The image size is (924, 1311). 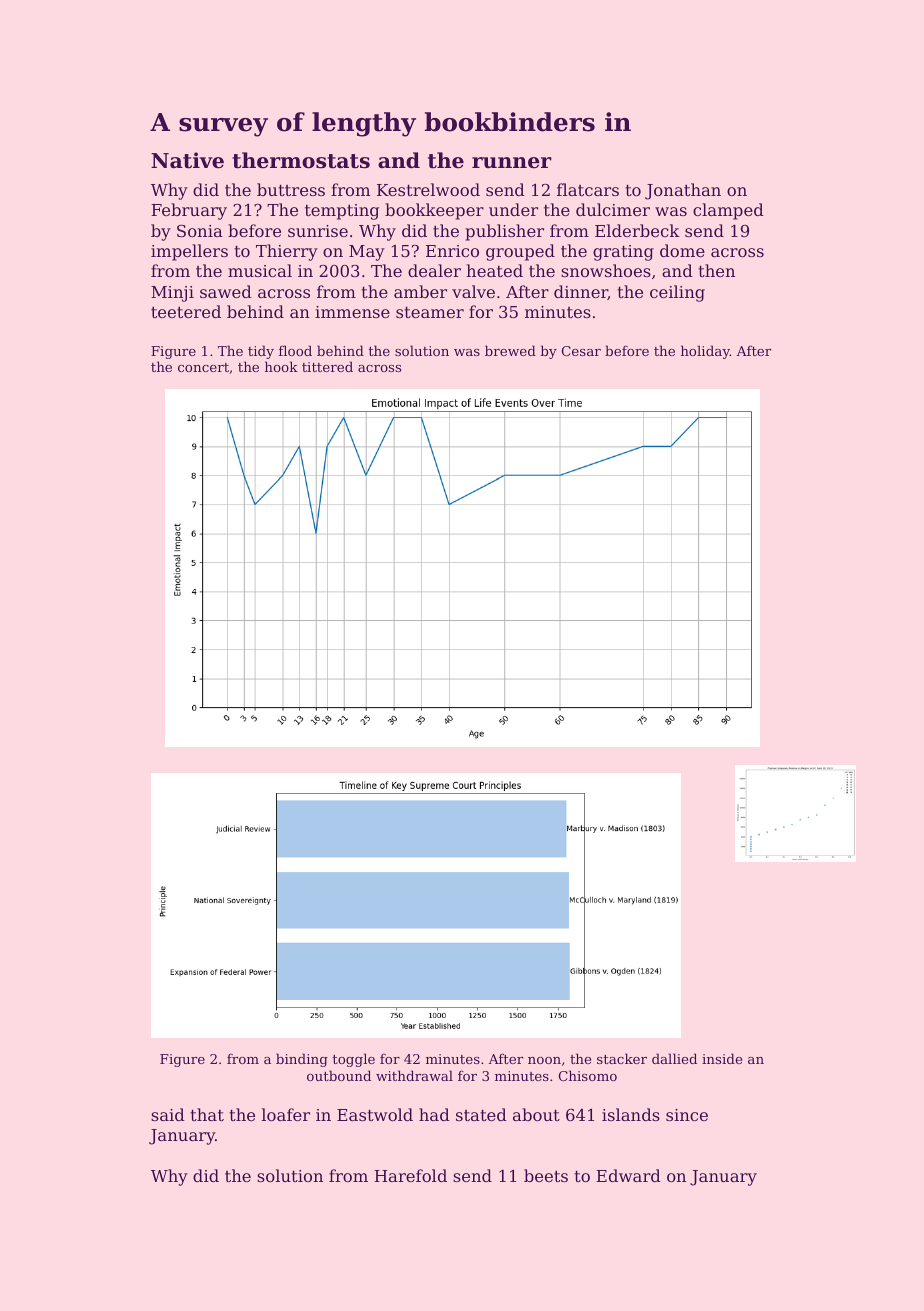 I want to click on dallied, so click(x=674, y=1058).
